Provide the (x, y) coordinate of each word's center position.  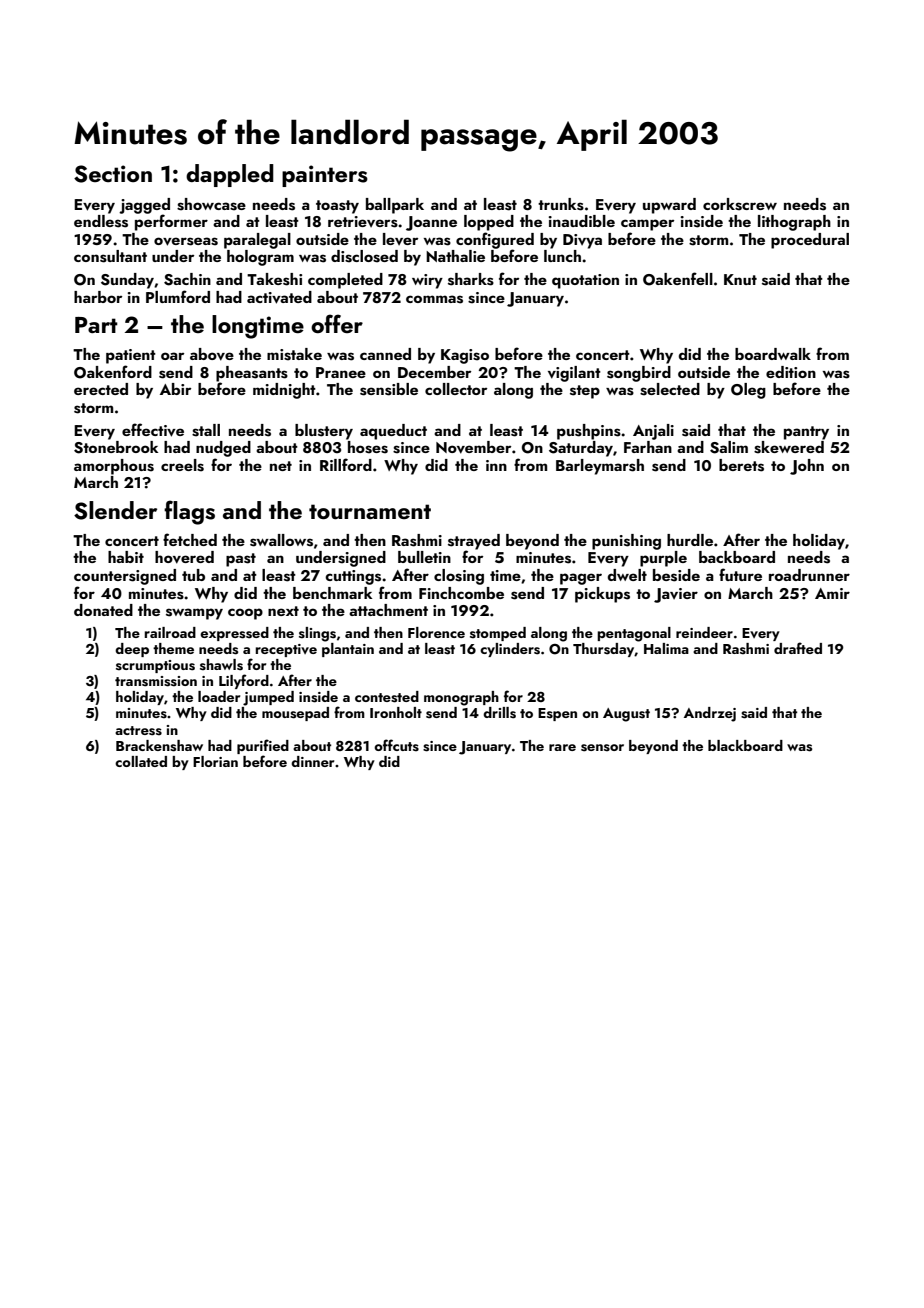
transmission (156, 681)
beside (676, 575)
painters (325, 176)
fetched (190, 539)
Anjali (653, 432)
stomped (498, 634)
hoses (368, 447)
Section (113, 174)
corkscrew (740, 204)
